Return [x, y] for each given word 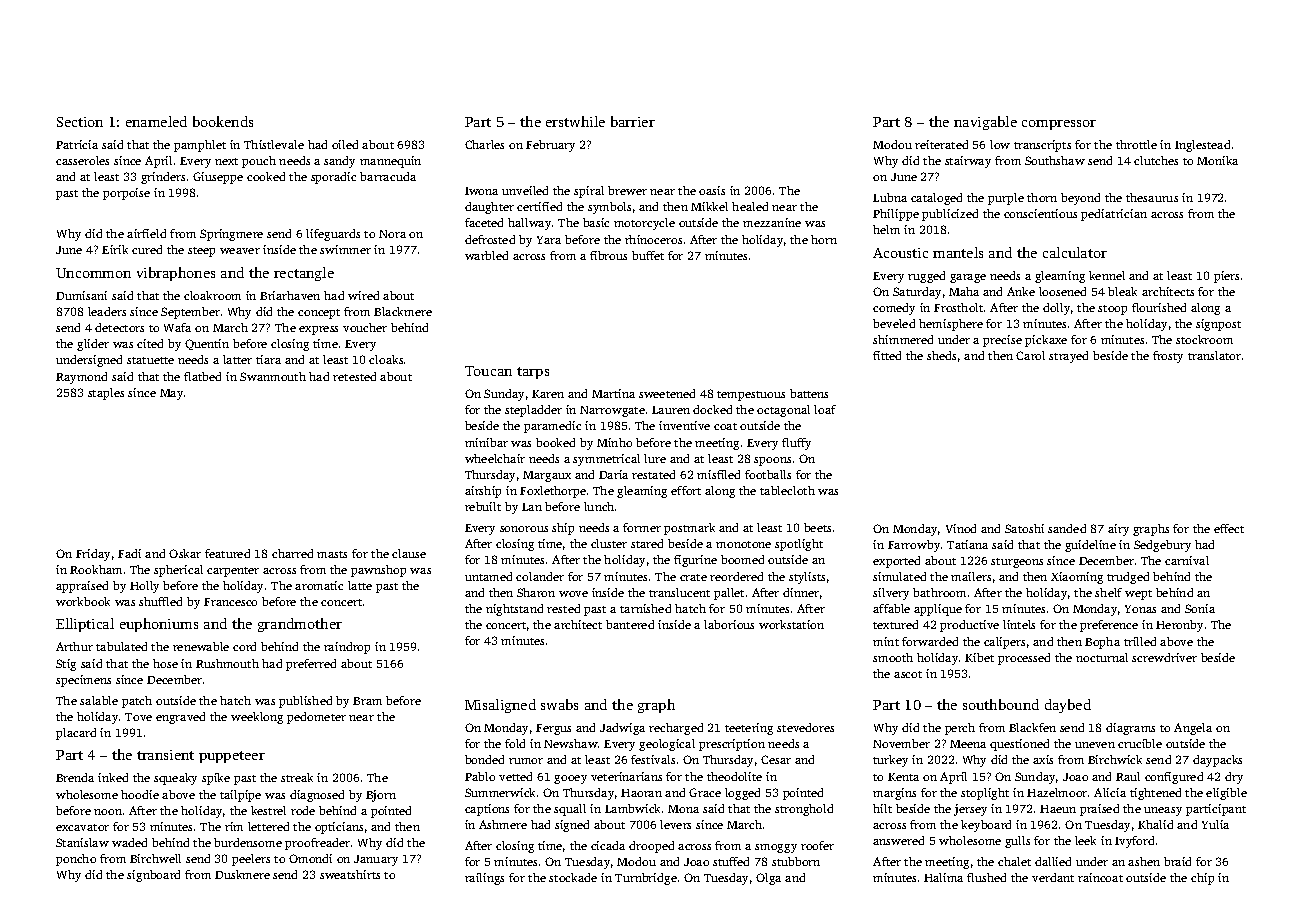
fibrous [608, 255]
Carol [1030, 355]
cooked [266, 176]
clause [409, 553]
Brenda [75, 777]
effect [1229, 528]
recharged [676, 729]
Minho [614, 442]
